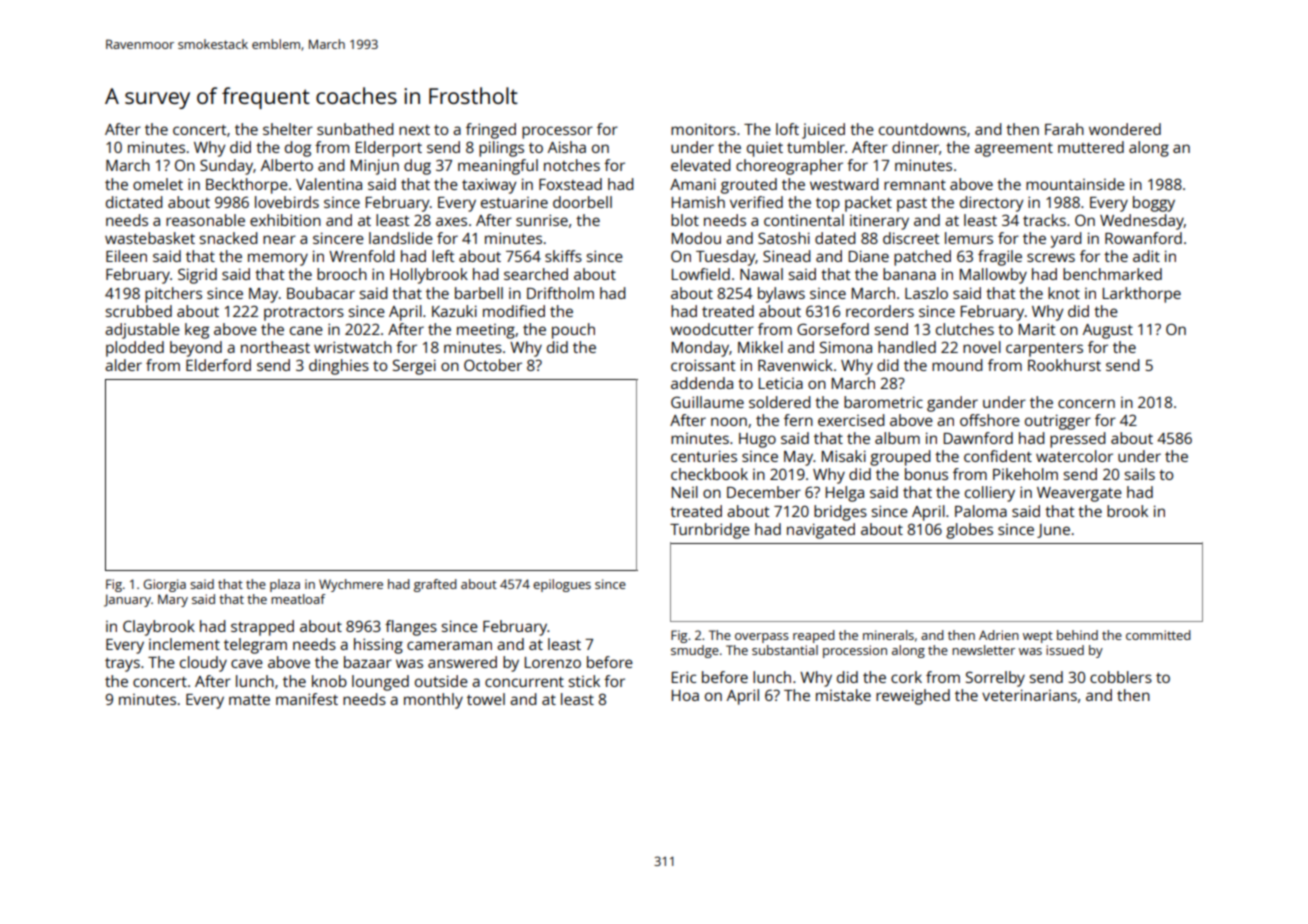 This screenshot has width=1308, height=924. What do you see at coordinates (560, 293) in the screenshot?
I see `Driftholm` at bounding box center [560, 293].
